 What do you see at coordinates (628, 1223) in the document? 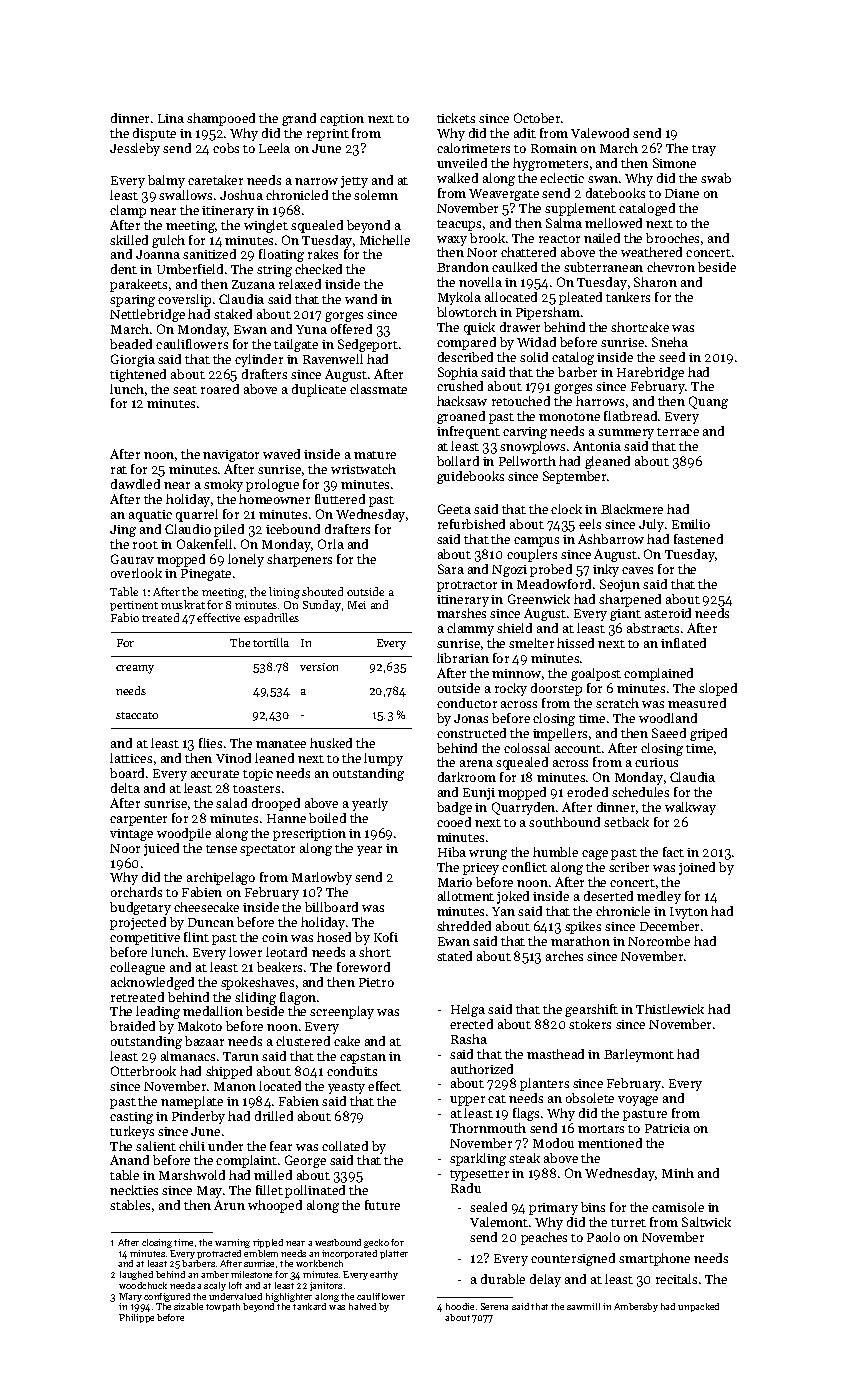
I see `turret` at bounding box center [628, 1223].
